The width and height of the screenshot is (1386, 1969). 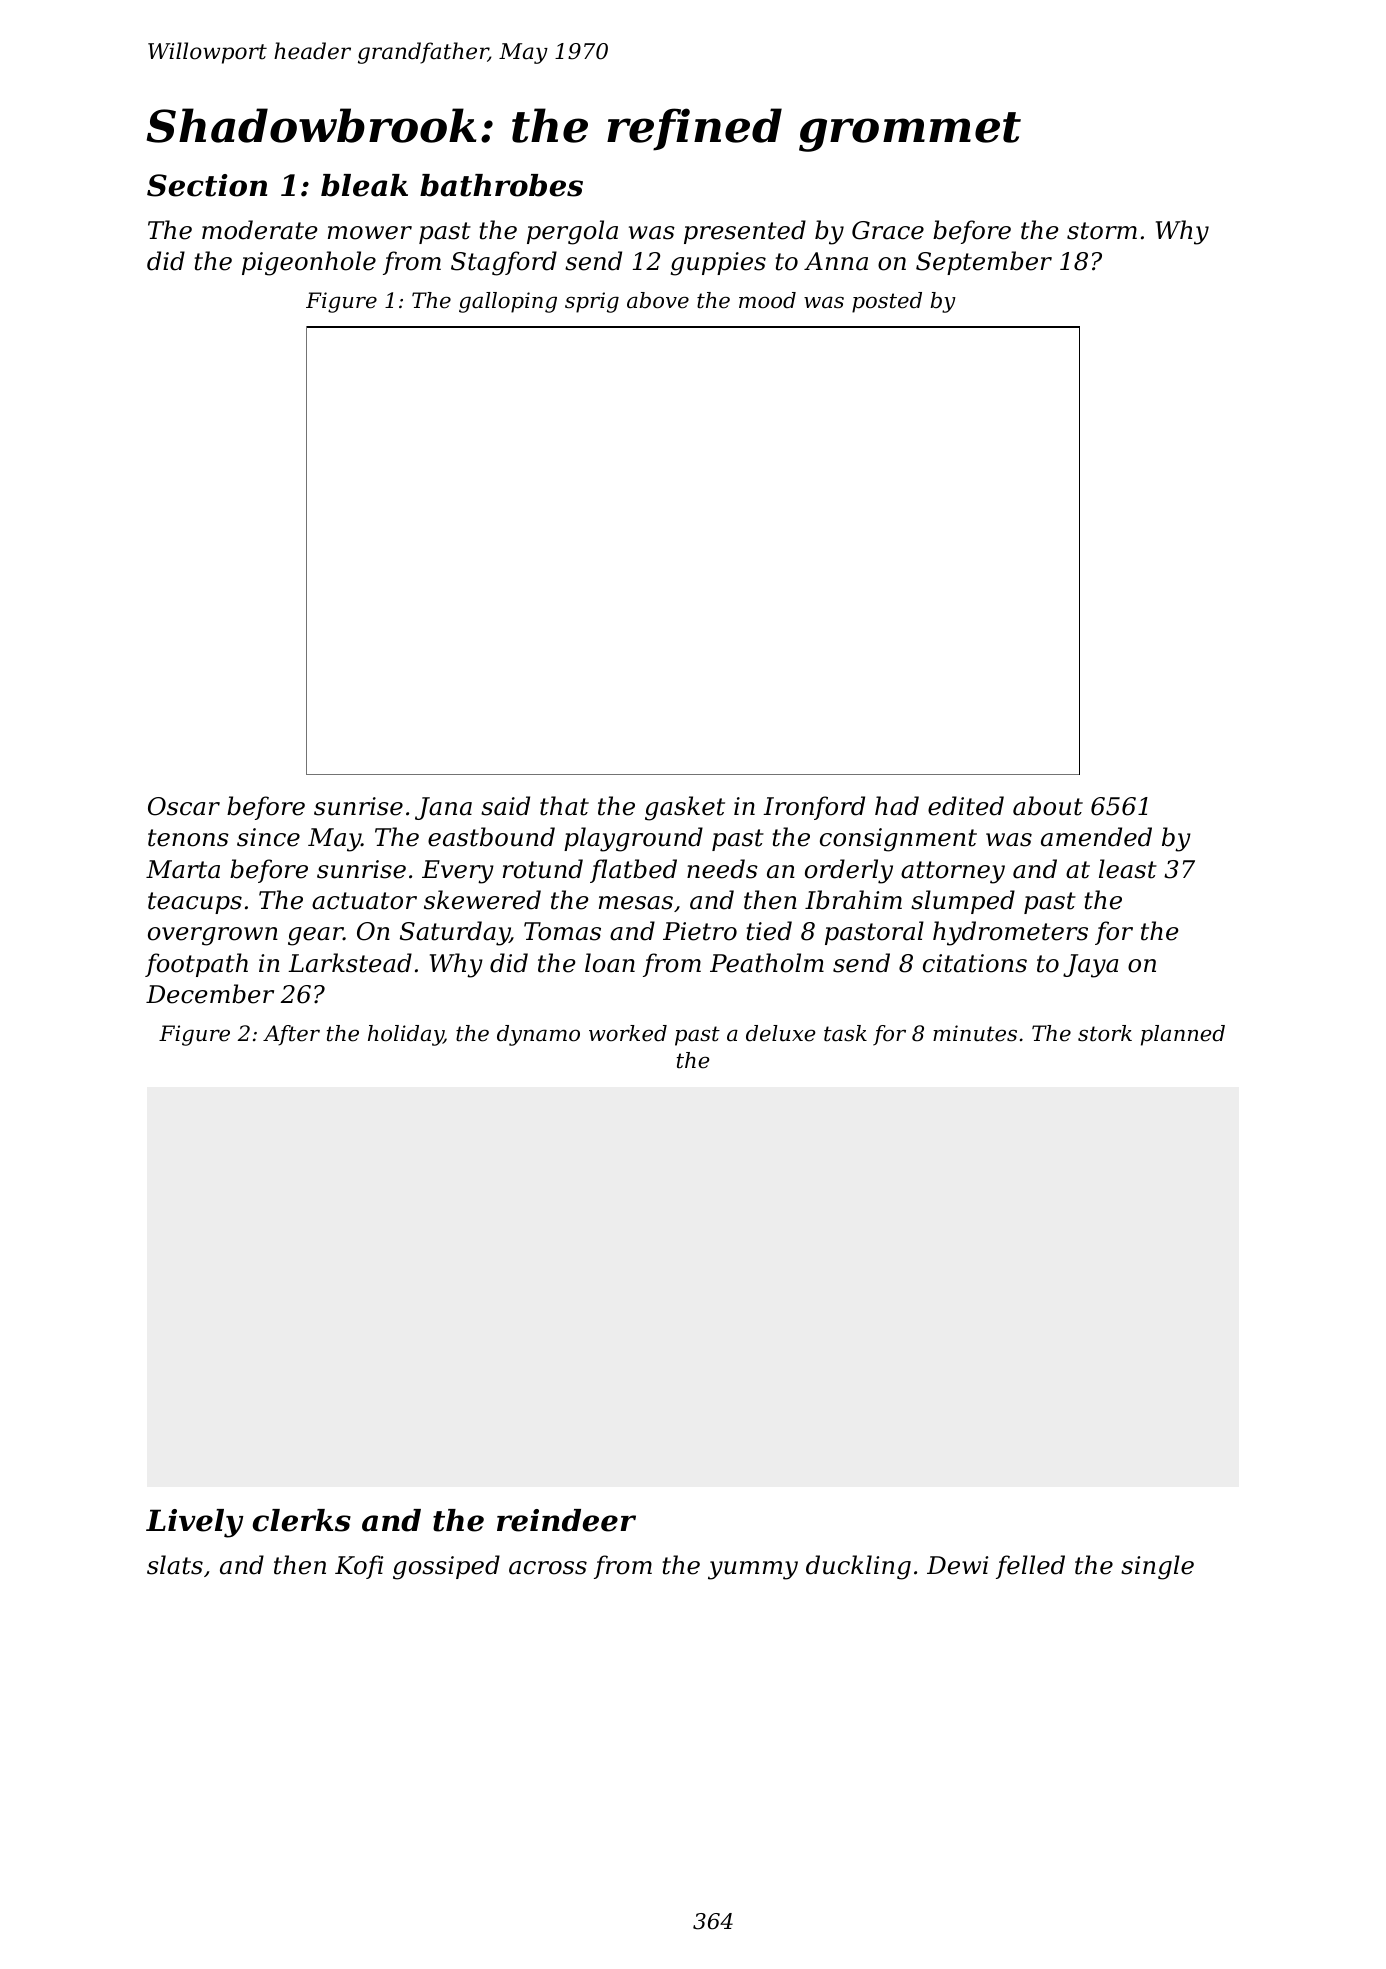 I want to click on yummy, so click(x=753, y=1570).
